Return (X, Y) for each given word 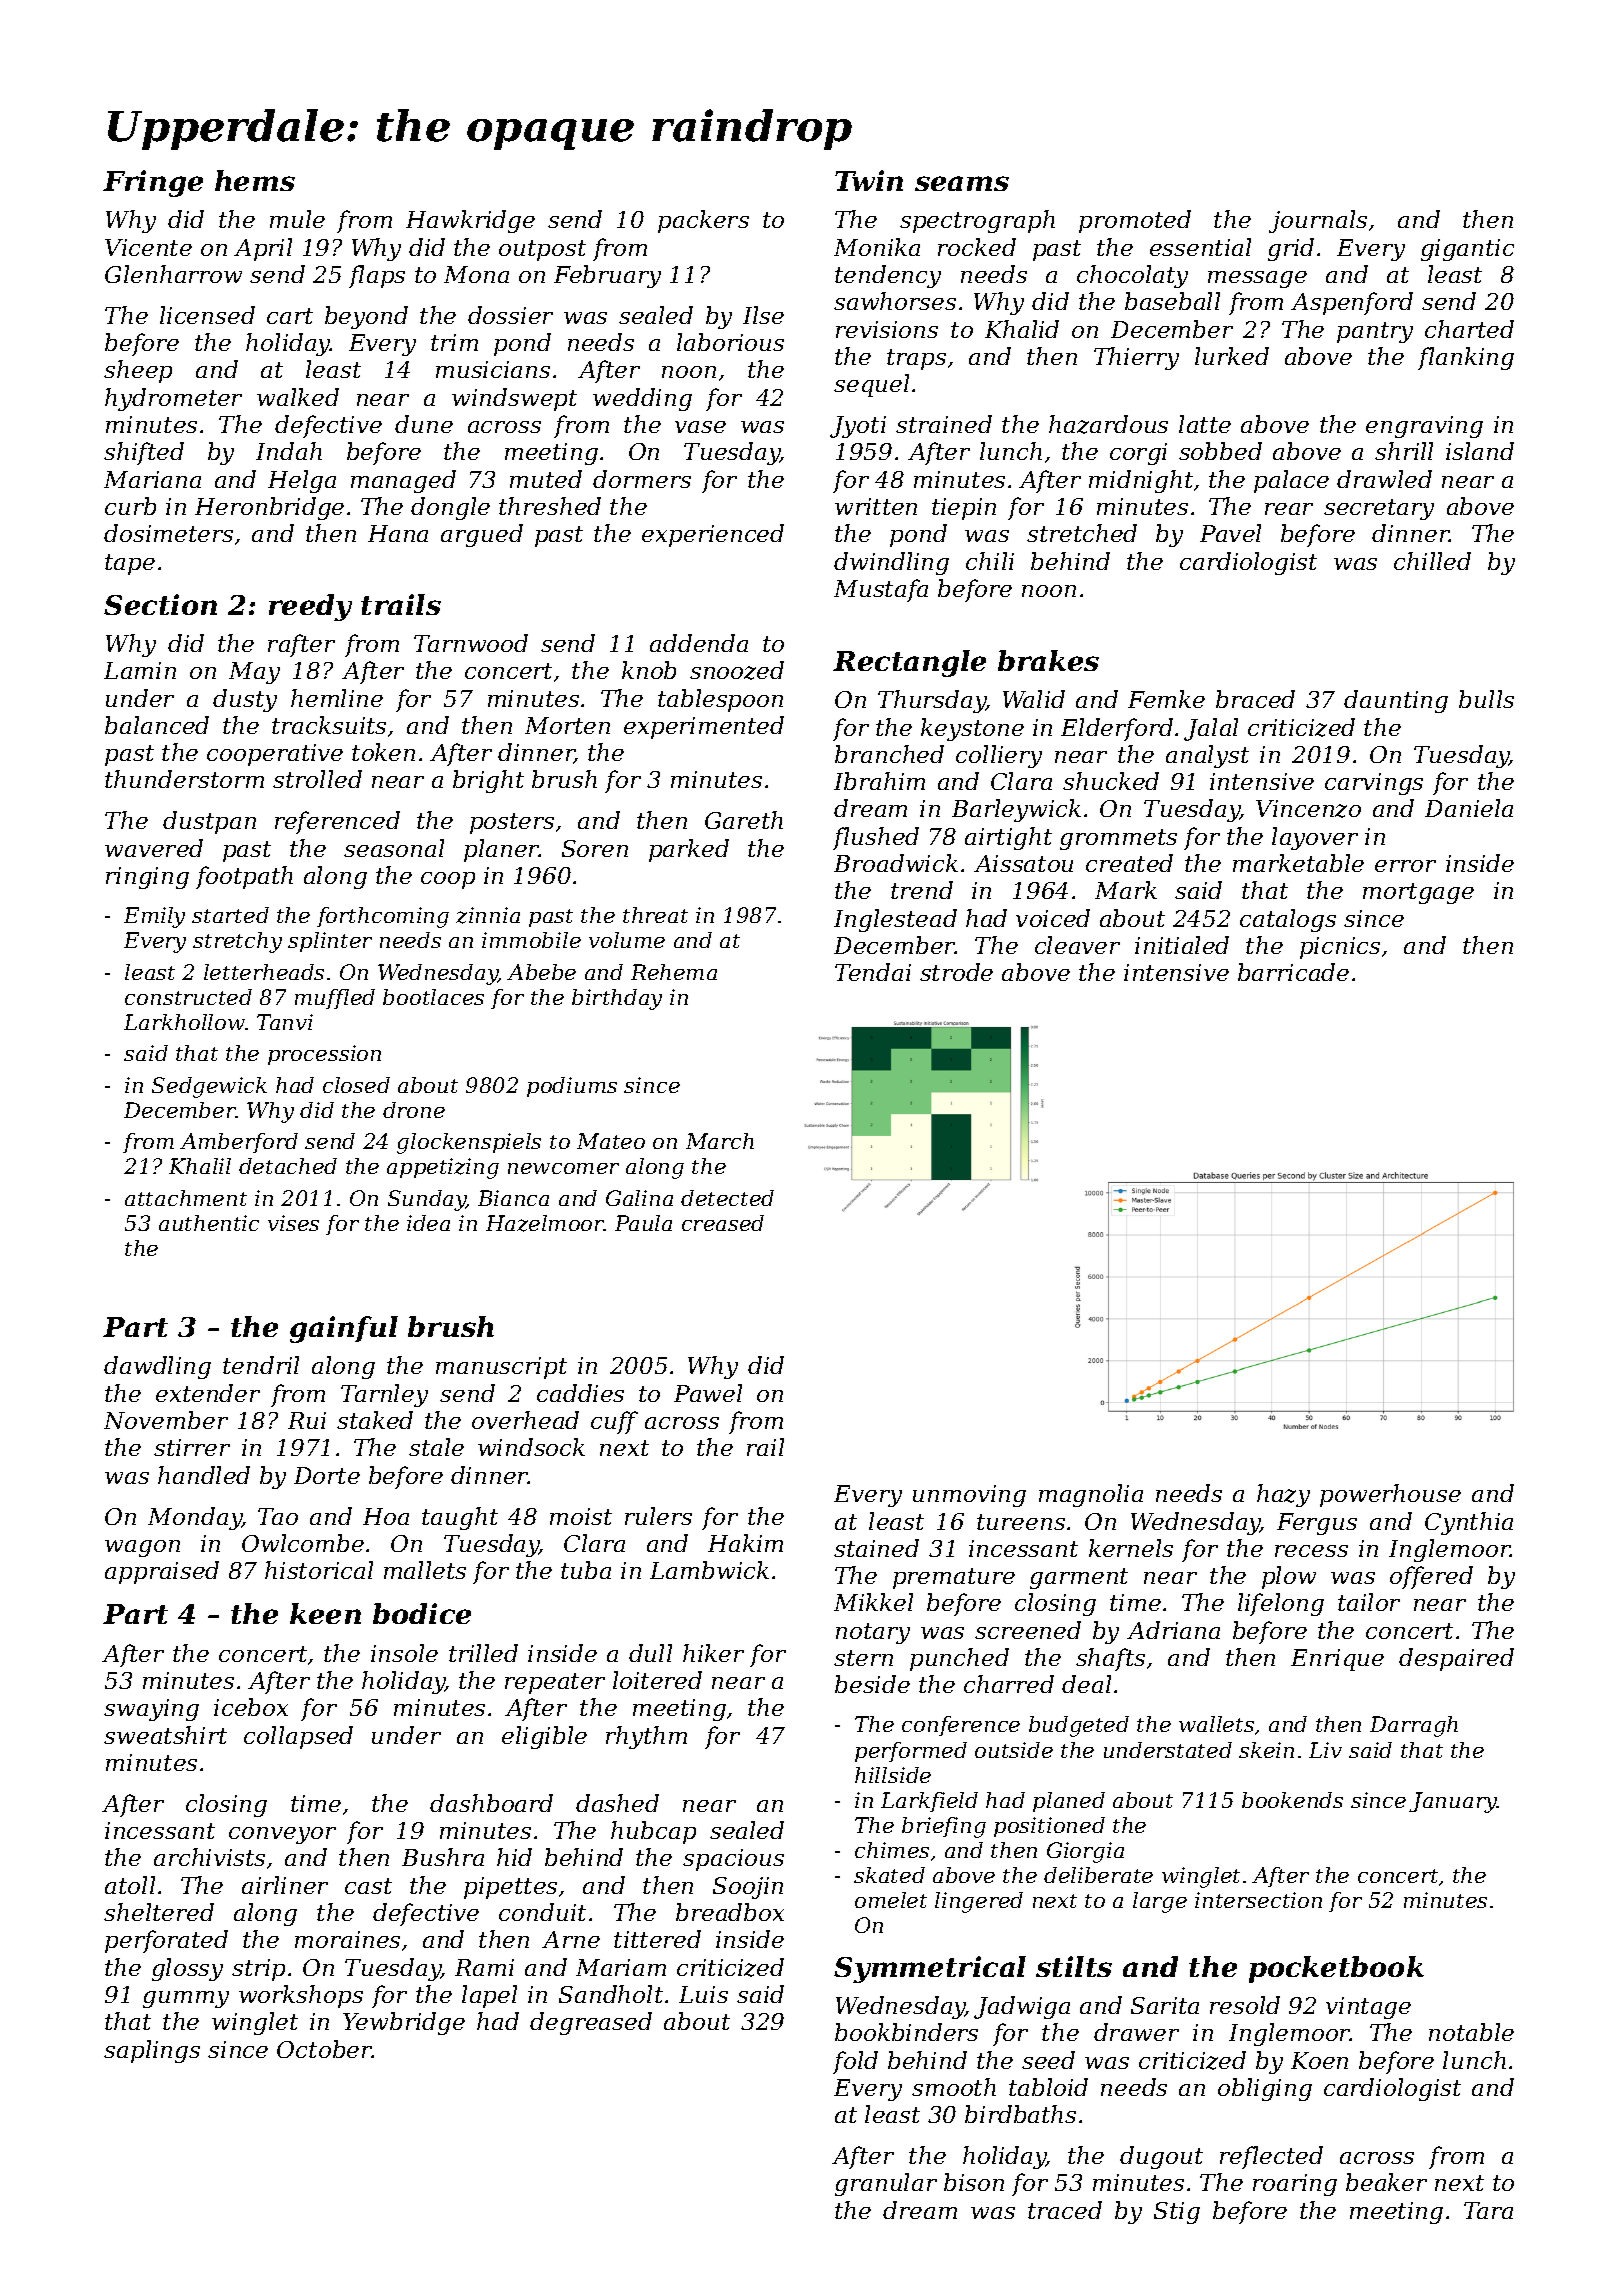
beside (872, 1684)
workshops (301, 1996)
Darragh (1414, 1726)
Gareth (744, 820)
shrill (1404, 451)
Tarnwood (471, 643)
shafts (1110, 1659)
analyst (1207, 756)
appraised (162, 1572)
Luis (703, 1994)
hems (255, 180)
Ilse (763, 315)
